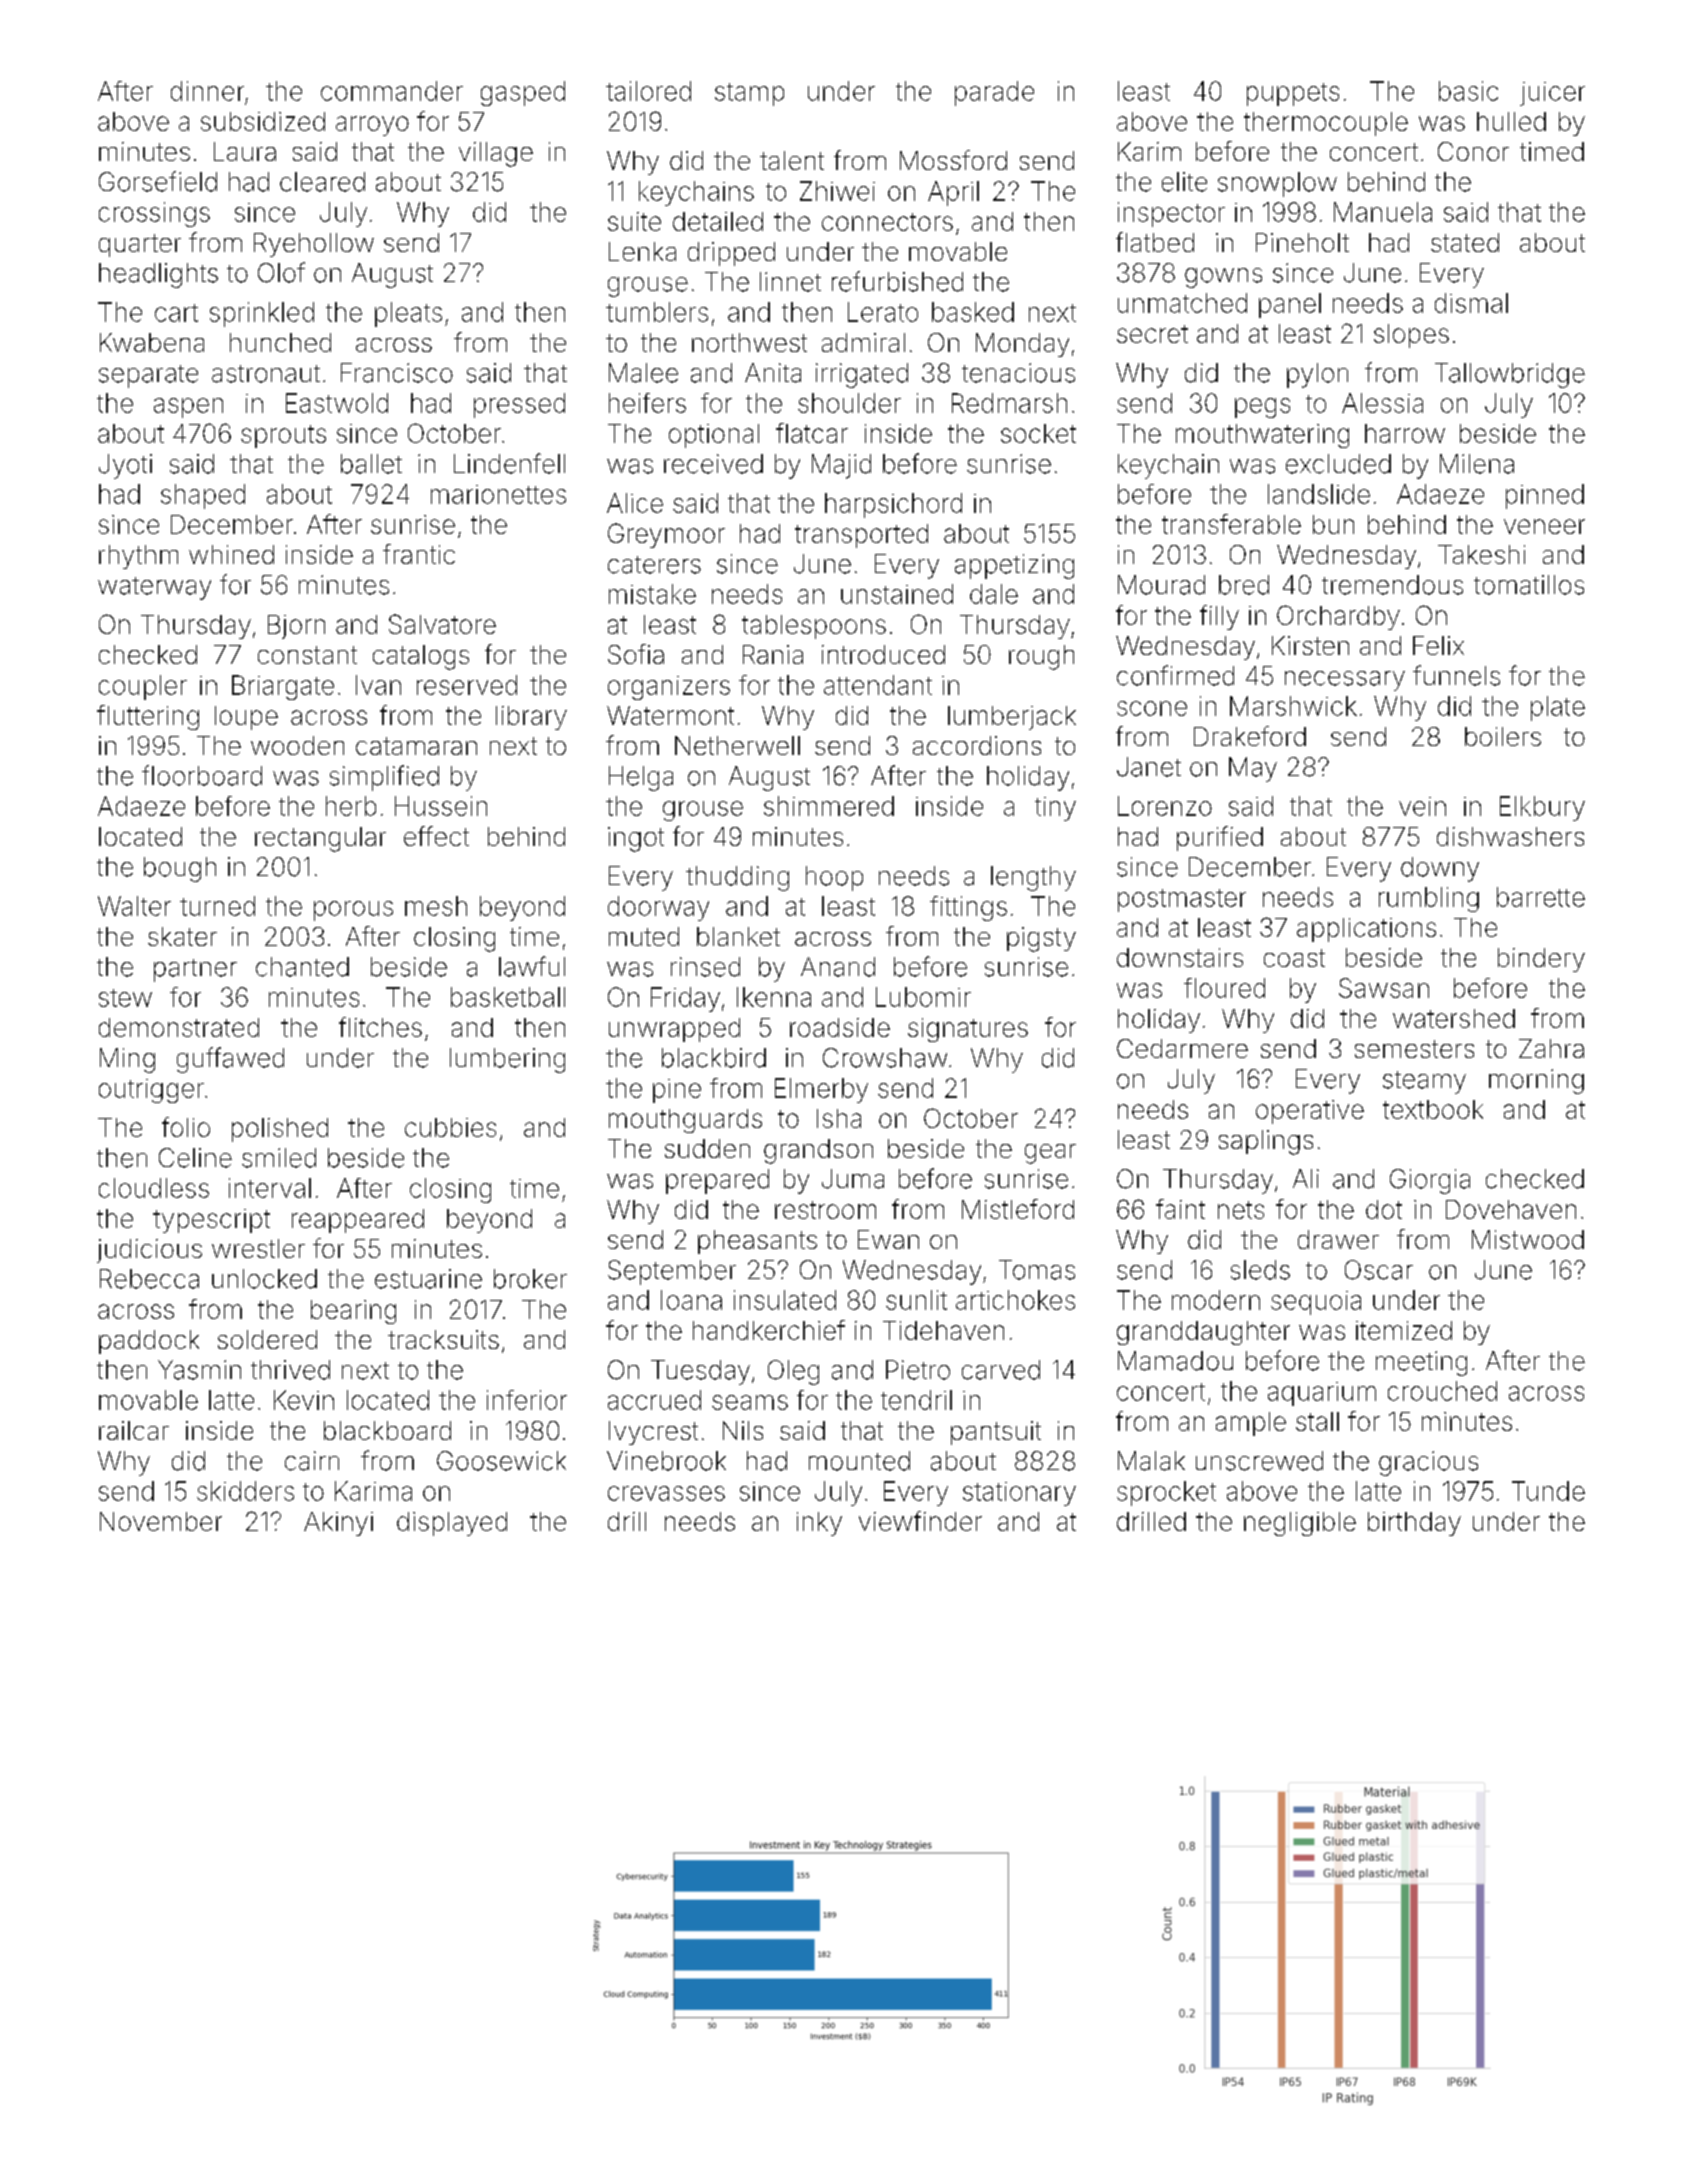  I want to click on juicer, so click(1552, 94).
